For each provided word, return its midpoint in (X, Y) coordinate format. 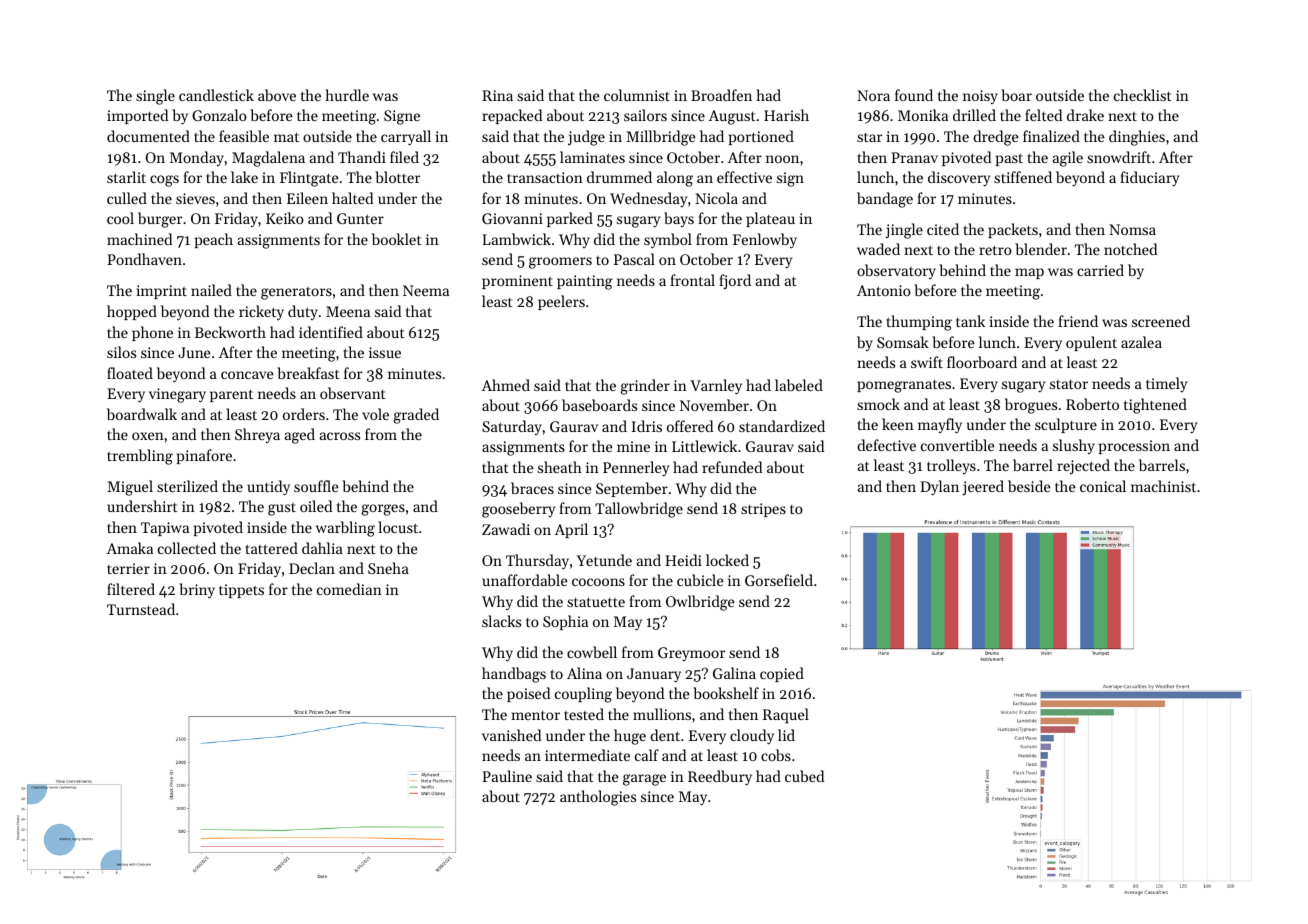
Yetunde (604, 560)
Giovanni (512, 218)
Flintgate (309, 179)
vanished (511, 735)
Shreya (257, 435)
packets (1013, 230)
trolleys (951, 466)
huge (630, 737)
